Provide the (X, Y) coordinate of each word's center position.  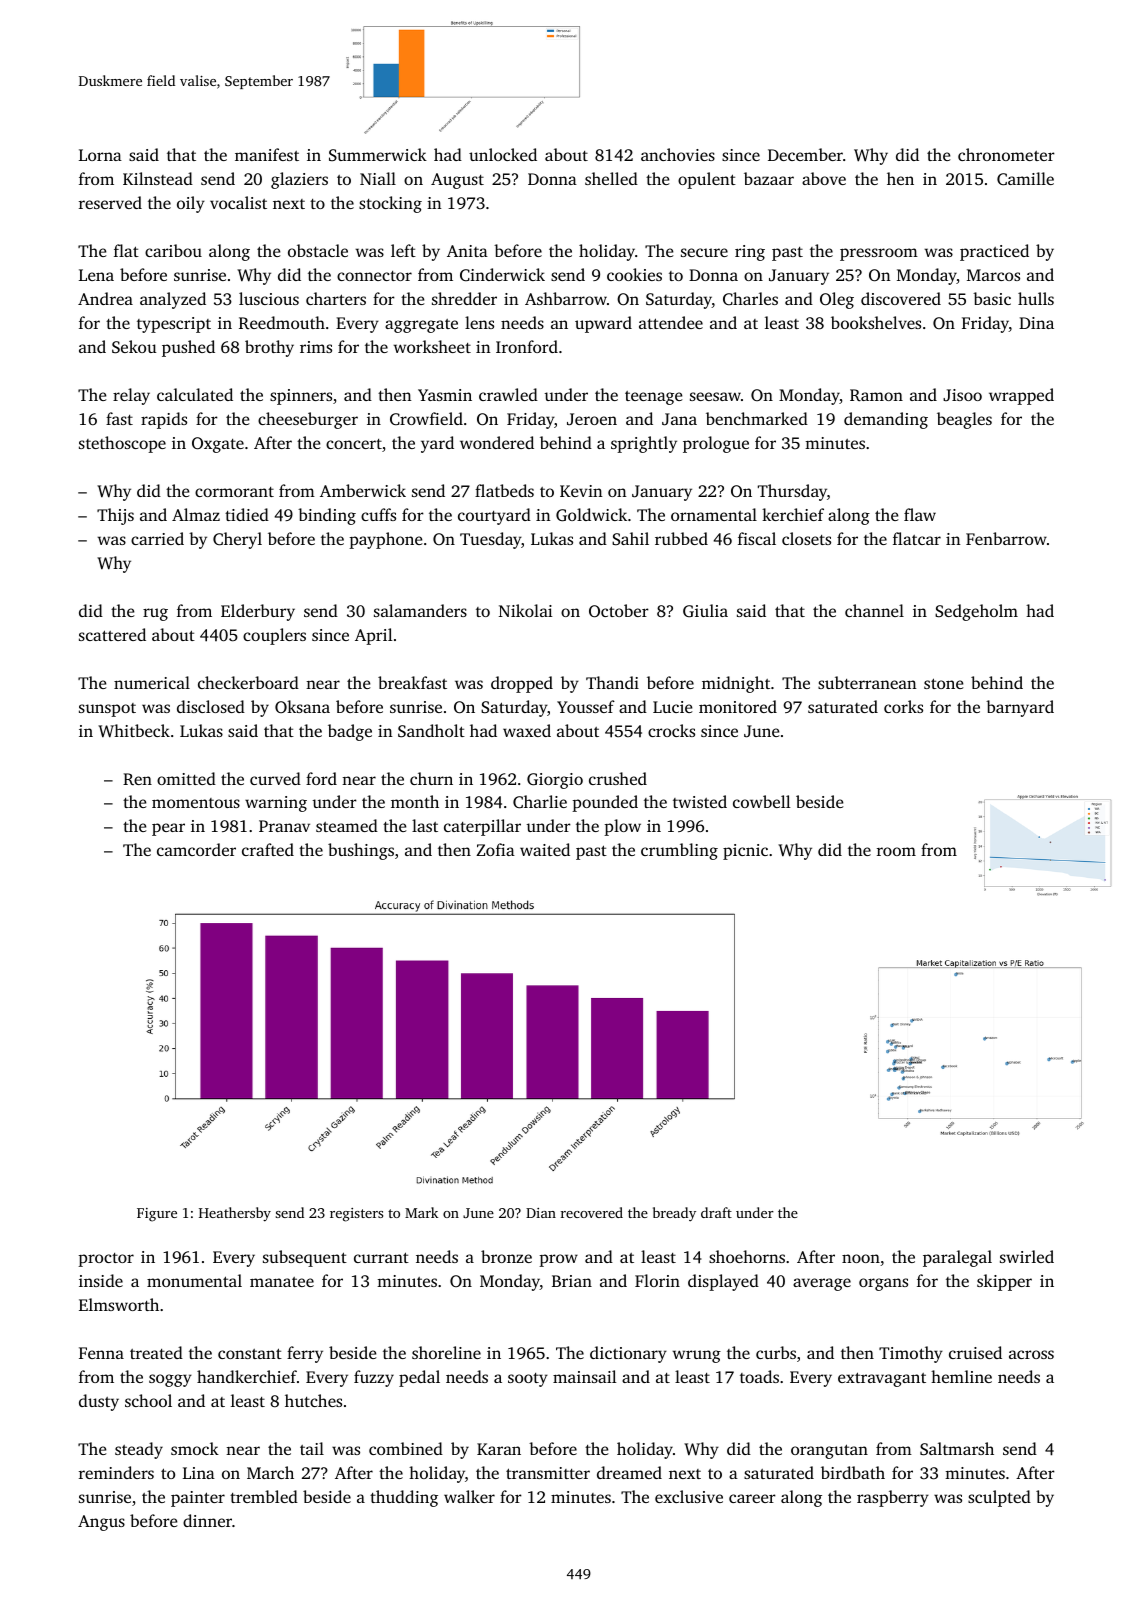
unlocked (503, 154)
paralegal (957, 1258)
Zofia (495, 849)
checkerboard (248, 682)
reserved (110, 202)
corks (903, 706)
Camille (1025, 179)
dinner (207, 1520)
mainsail (585, 1376)
